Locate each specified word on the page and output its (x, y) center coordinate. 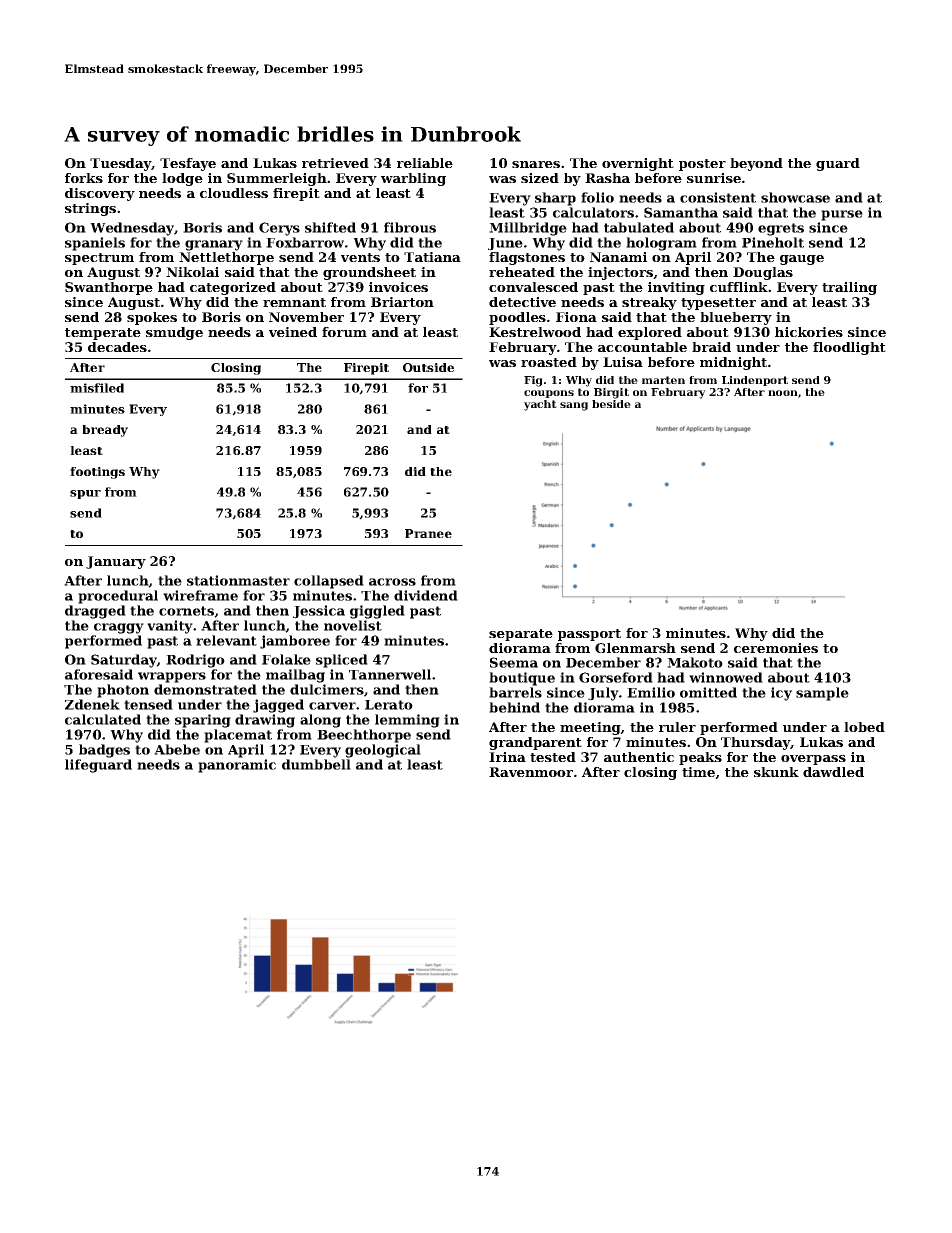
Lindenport (755, 381)
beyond (756, 164)
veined (293, 332)
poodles (517, 318)
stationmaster (238, 580)
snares (536, 164)
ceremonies (776, 648)
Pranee (428, 533)
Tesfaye (188, 164)
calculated (103, 719)
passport (589, 635)
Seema (514, 662)
